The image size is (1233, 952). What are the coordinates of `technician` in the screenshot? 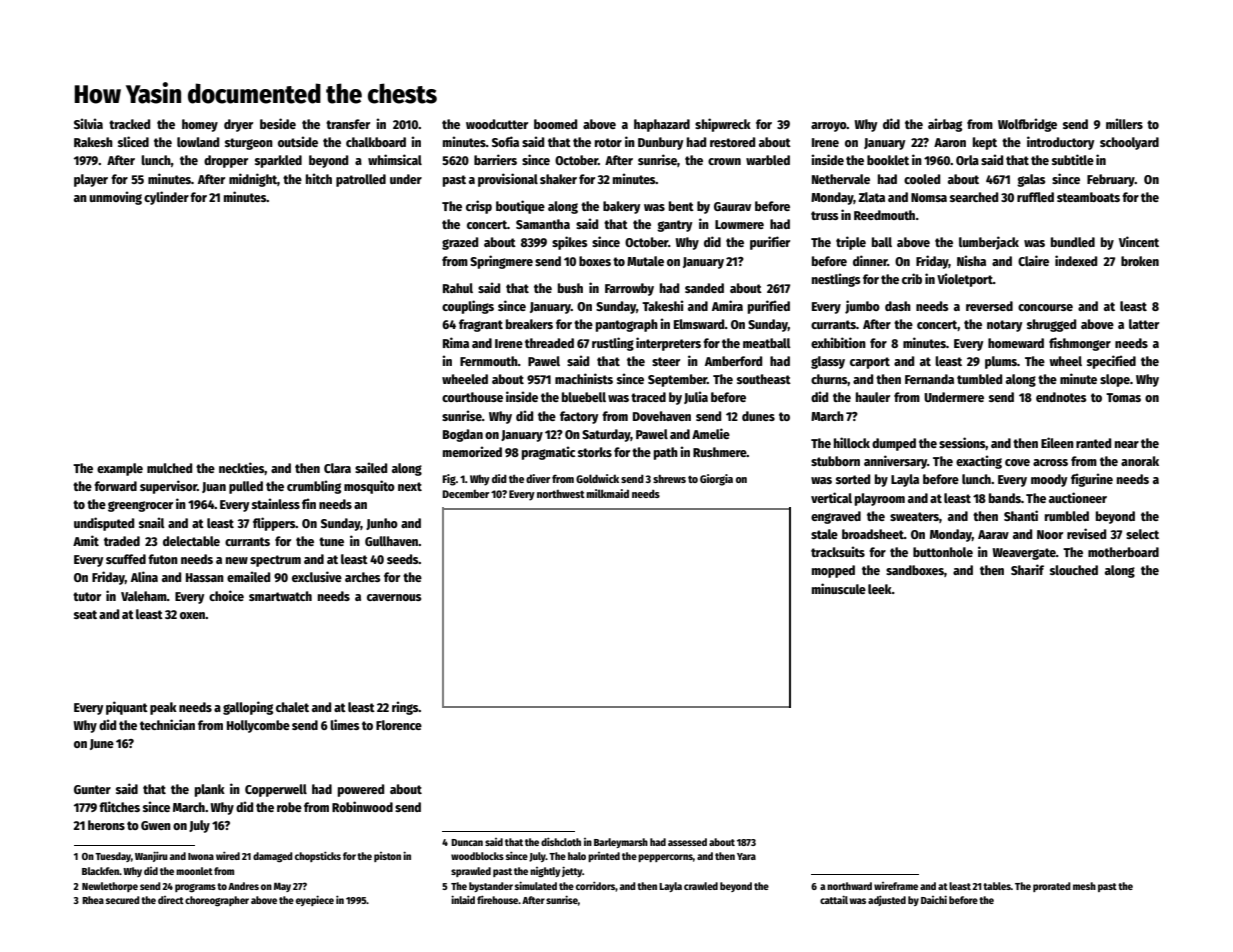 It's located at (167, 724).
